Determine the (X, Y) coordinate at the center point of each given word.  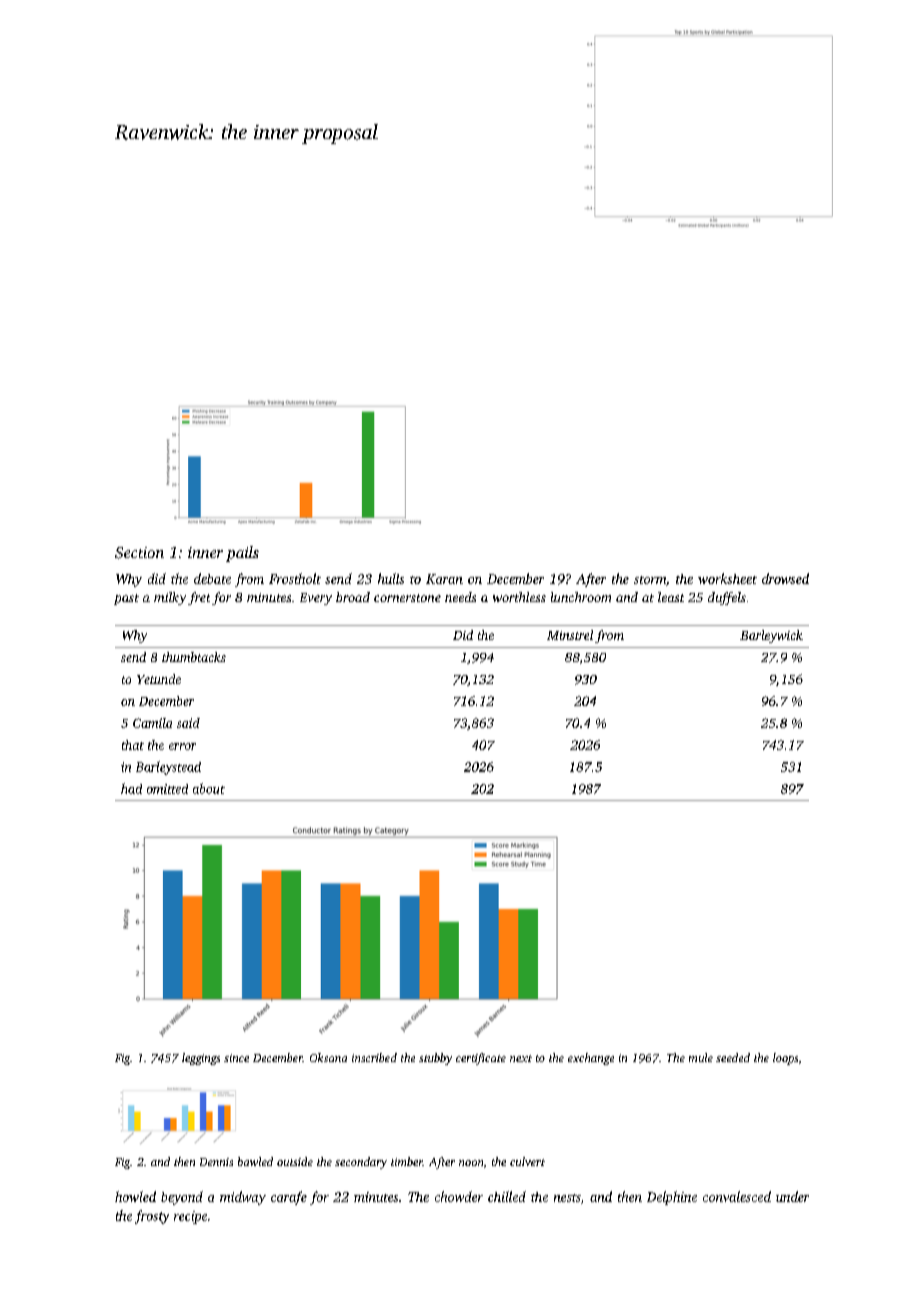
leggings (201, 1059)
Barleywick (771, 636)
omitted (167, 789)
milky (170, 598)
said (188, 723)
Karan (444, 579)
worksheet (727, 578)
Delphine (672, 1198)
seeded (733, 1057)
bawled (255, 1161)
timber (407, 1161)
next (521, 1058)
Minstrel (570, 635)
